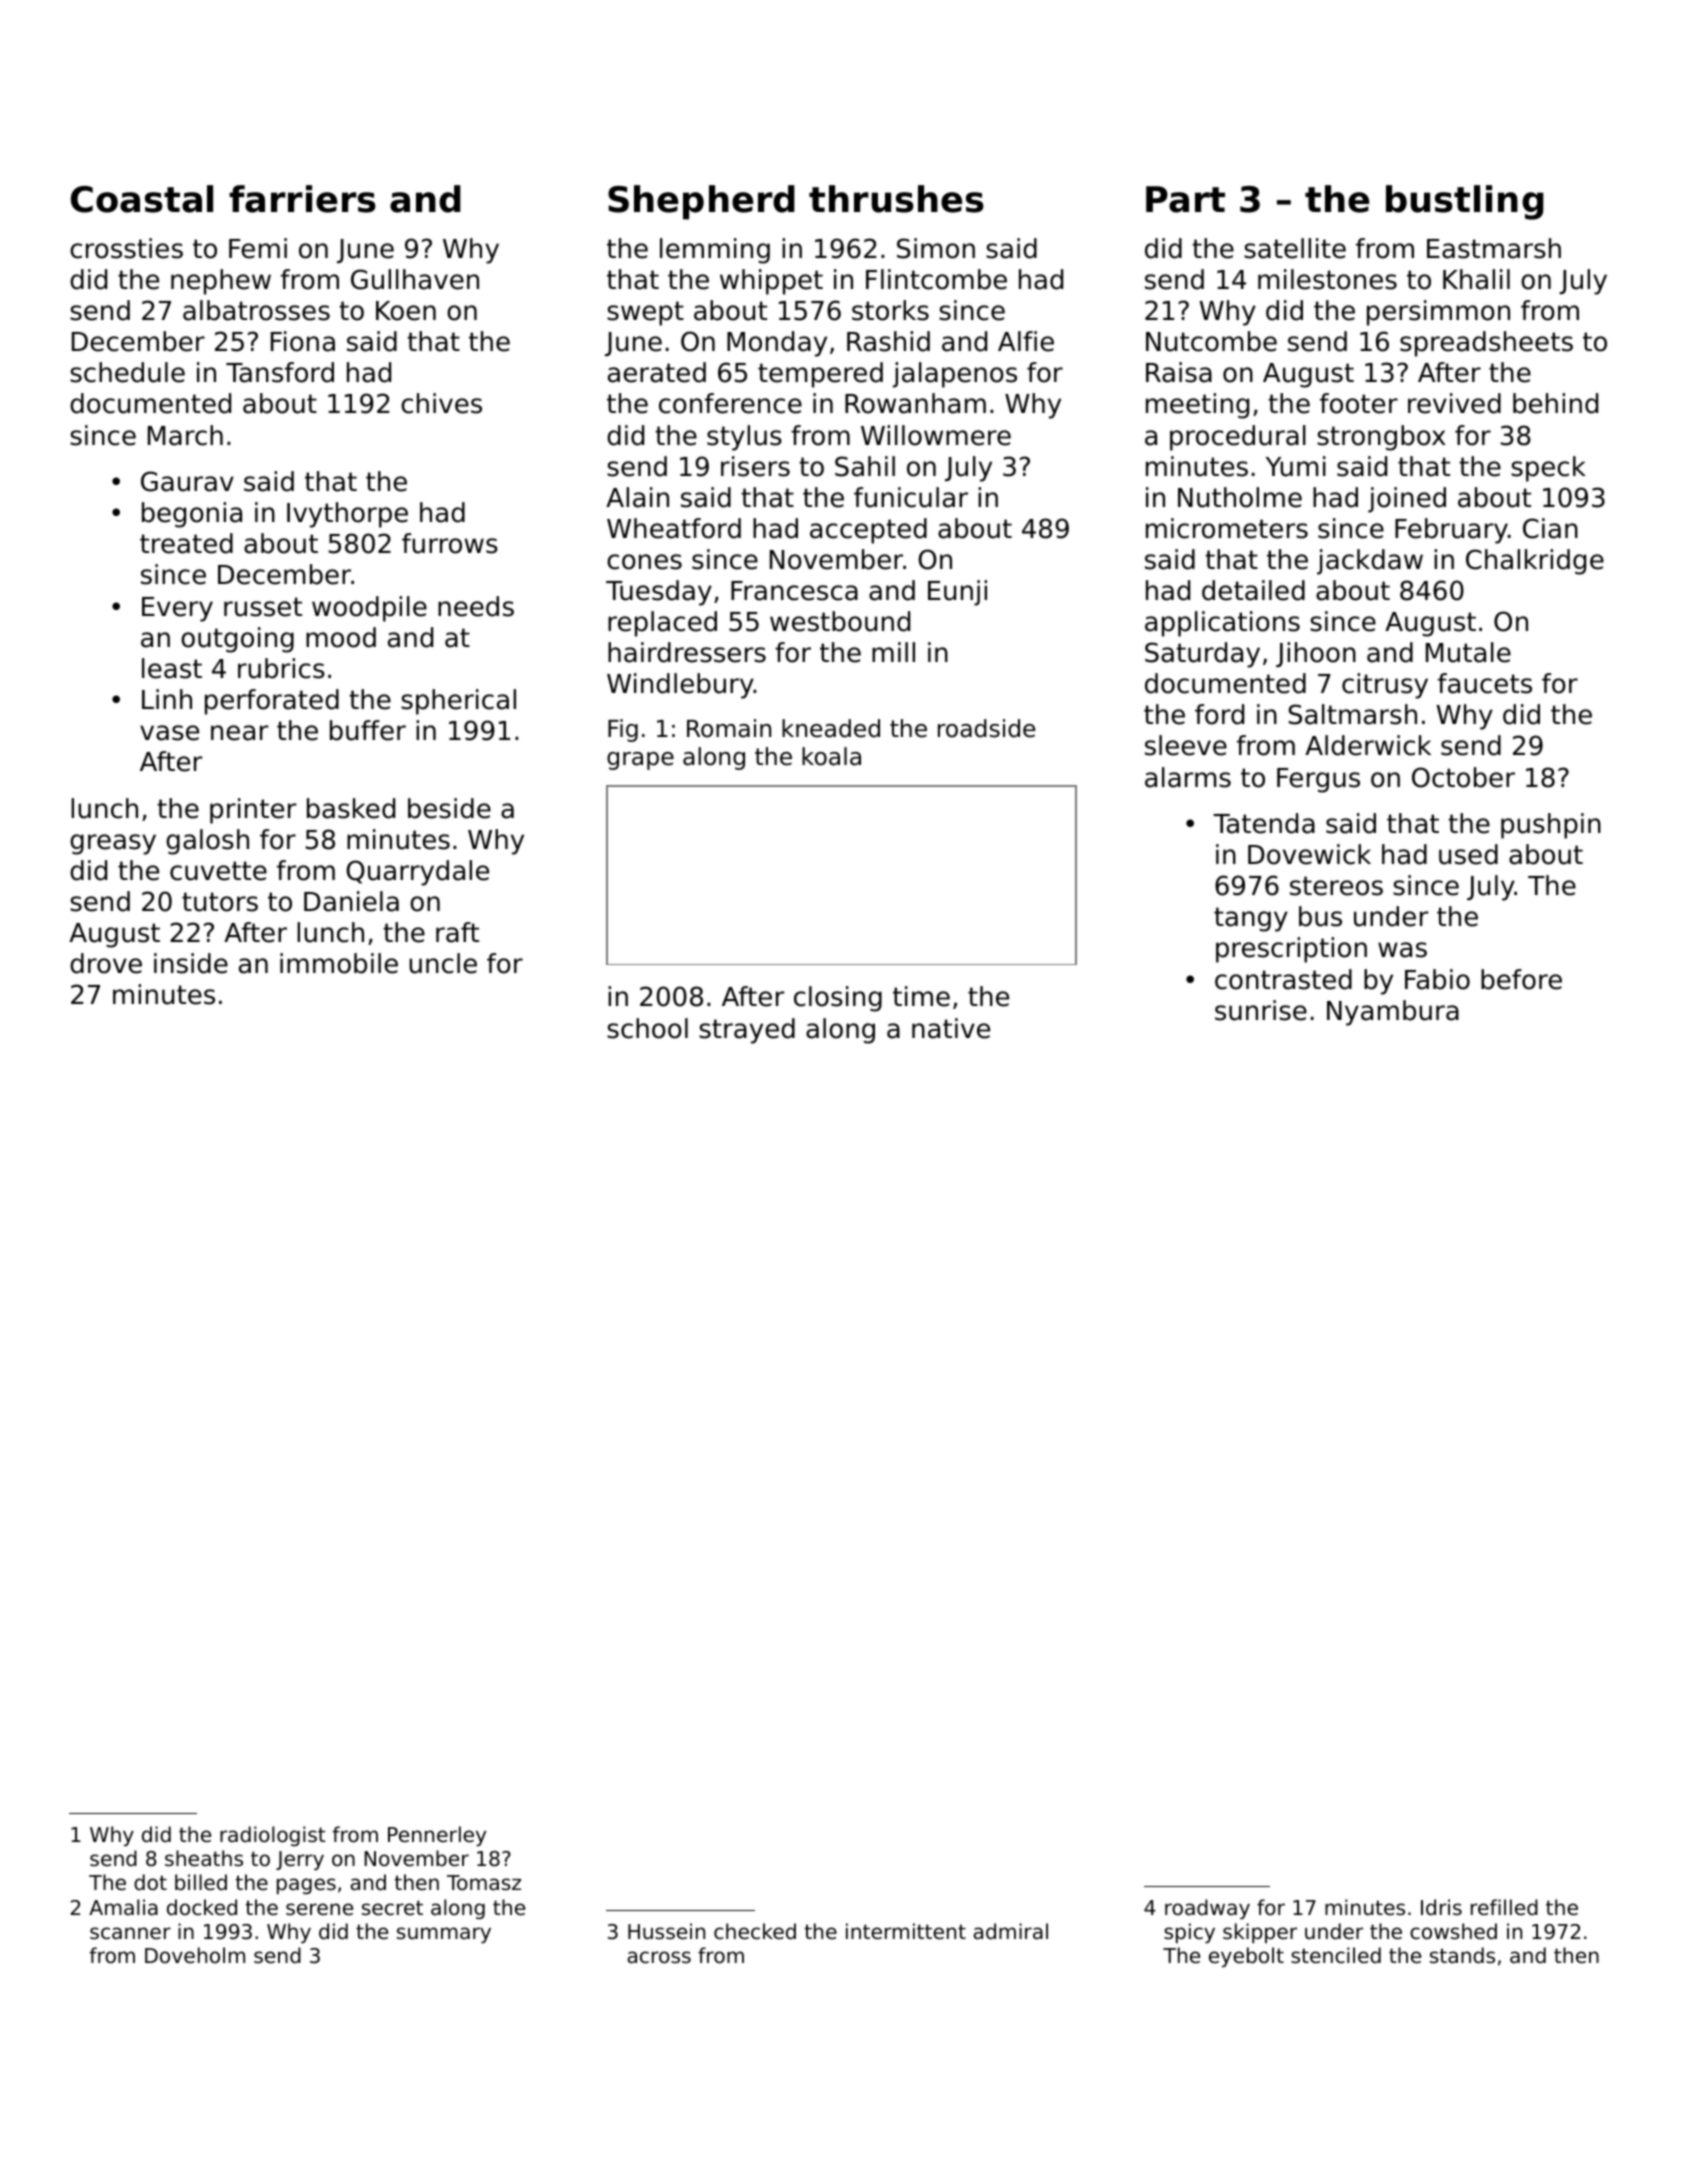 This page has height=2178, width=1683. Describe the element at coordinates (1465, 202) in the page. I see `bustling` at that location.
